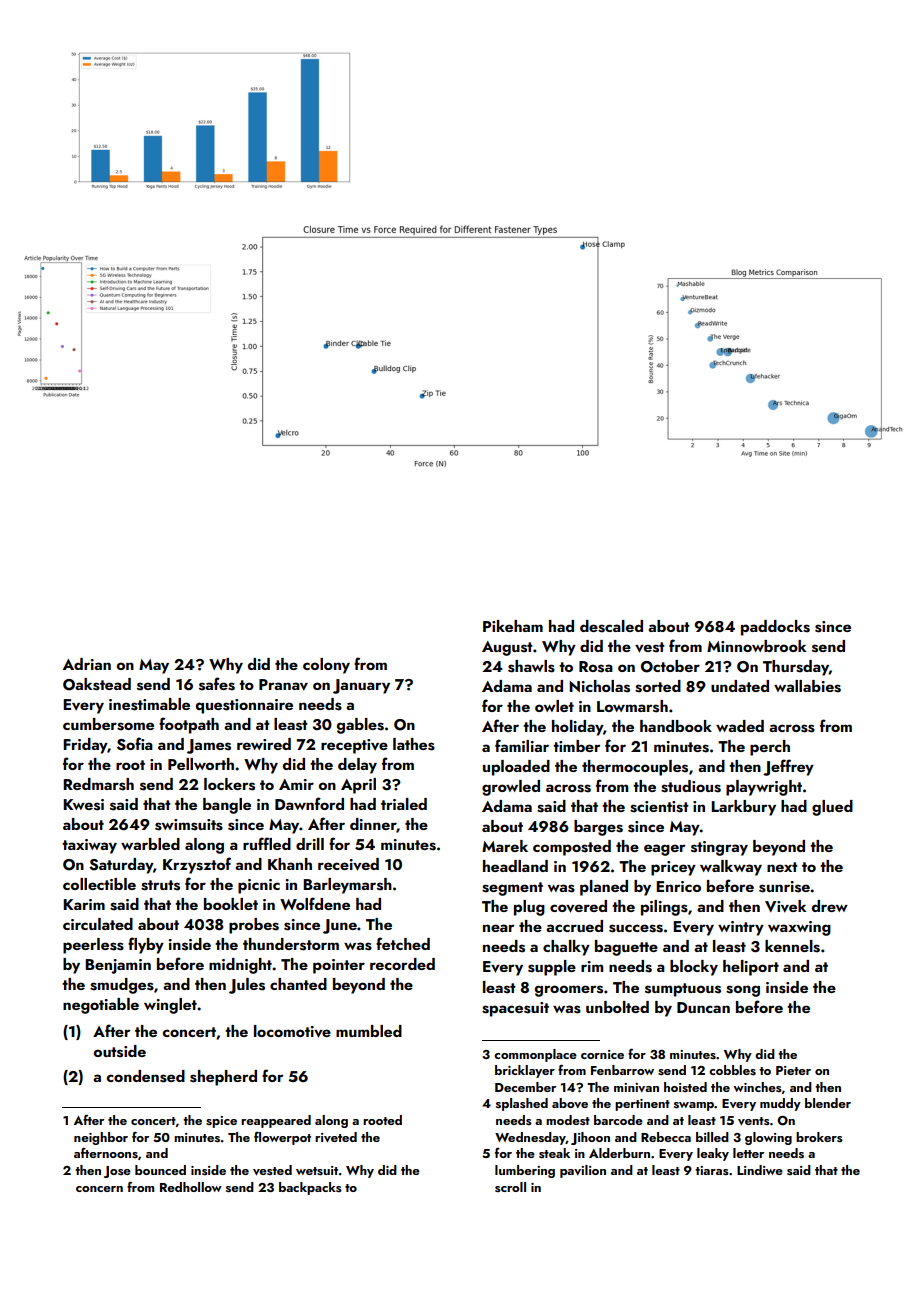  Describe the element at coordinates (754, 1121) in the screenshot. I see `vents` at that location.
